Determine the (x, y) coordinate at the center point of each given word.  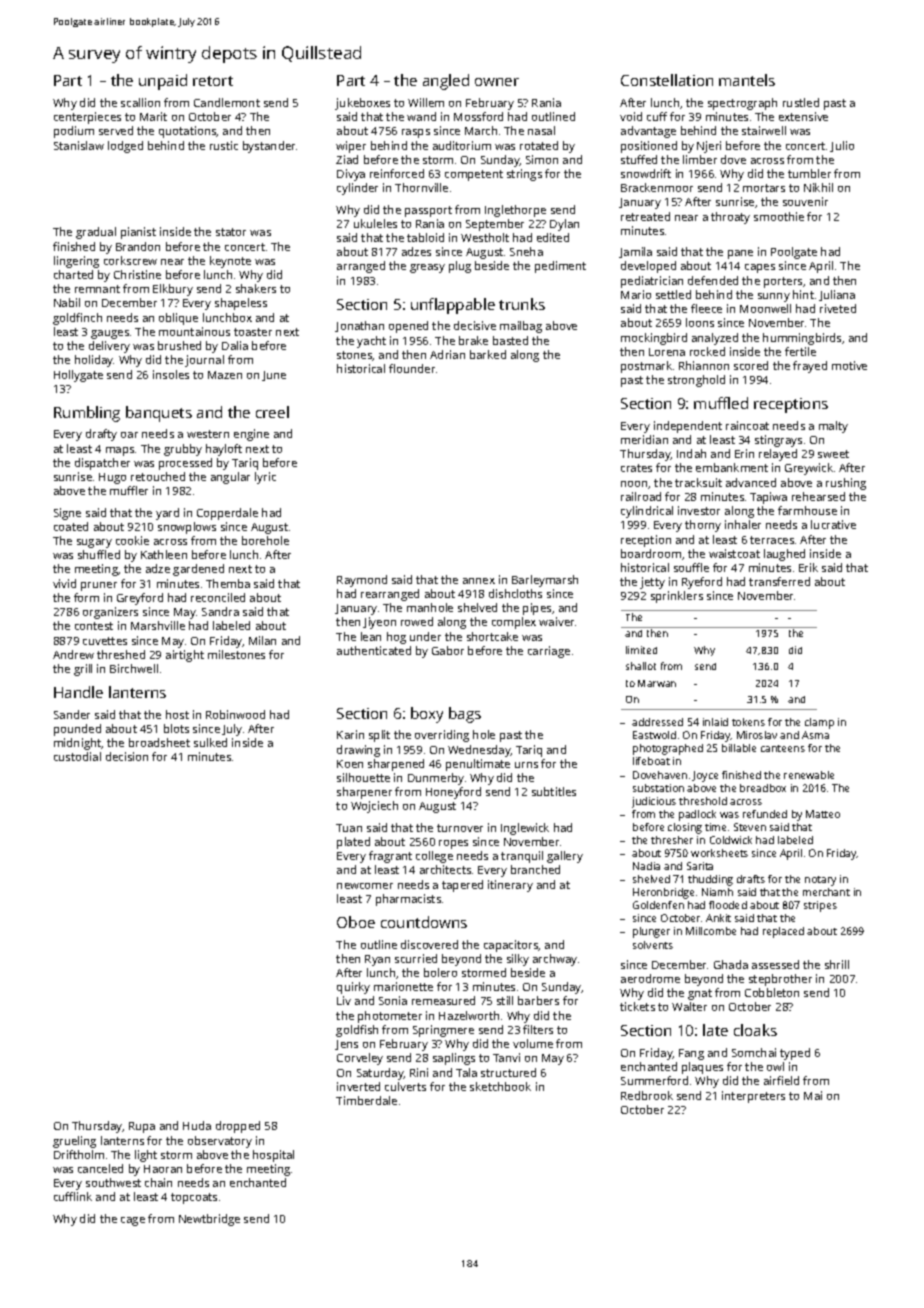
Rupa (142, 1127)
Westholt (485, 237)
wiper (351, 147)
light (146, 1156)
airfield (781, 1080)
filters (538, 1029)
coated (71, 526)
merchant (826, 892)
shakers (256, 288)
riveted (838, 308)
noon (635, 485)
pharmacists (408, 900)
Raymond (362, 581)
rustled (801, 102)
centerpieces (87, 118)
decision (127, 756)
